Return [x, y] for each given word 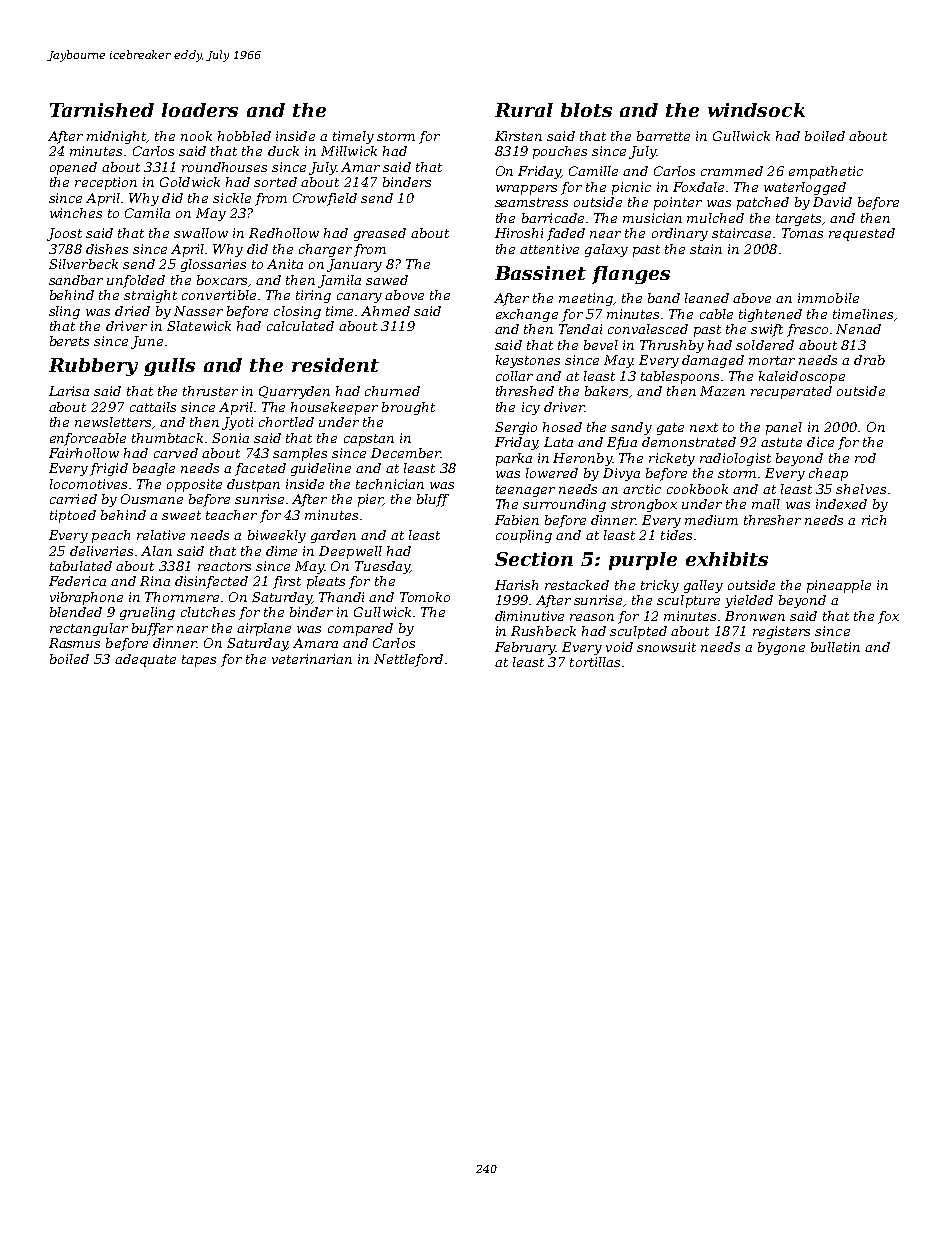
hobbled [244, 136]
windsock [756, 110]
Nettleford [408, 660]
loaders [200, 110]
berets [69, 341]
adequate [145, 660]
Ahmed [385, 311]
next [704, 427]
